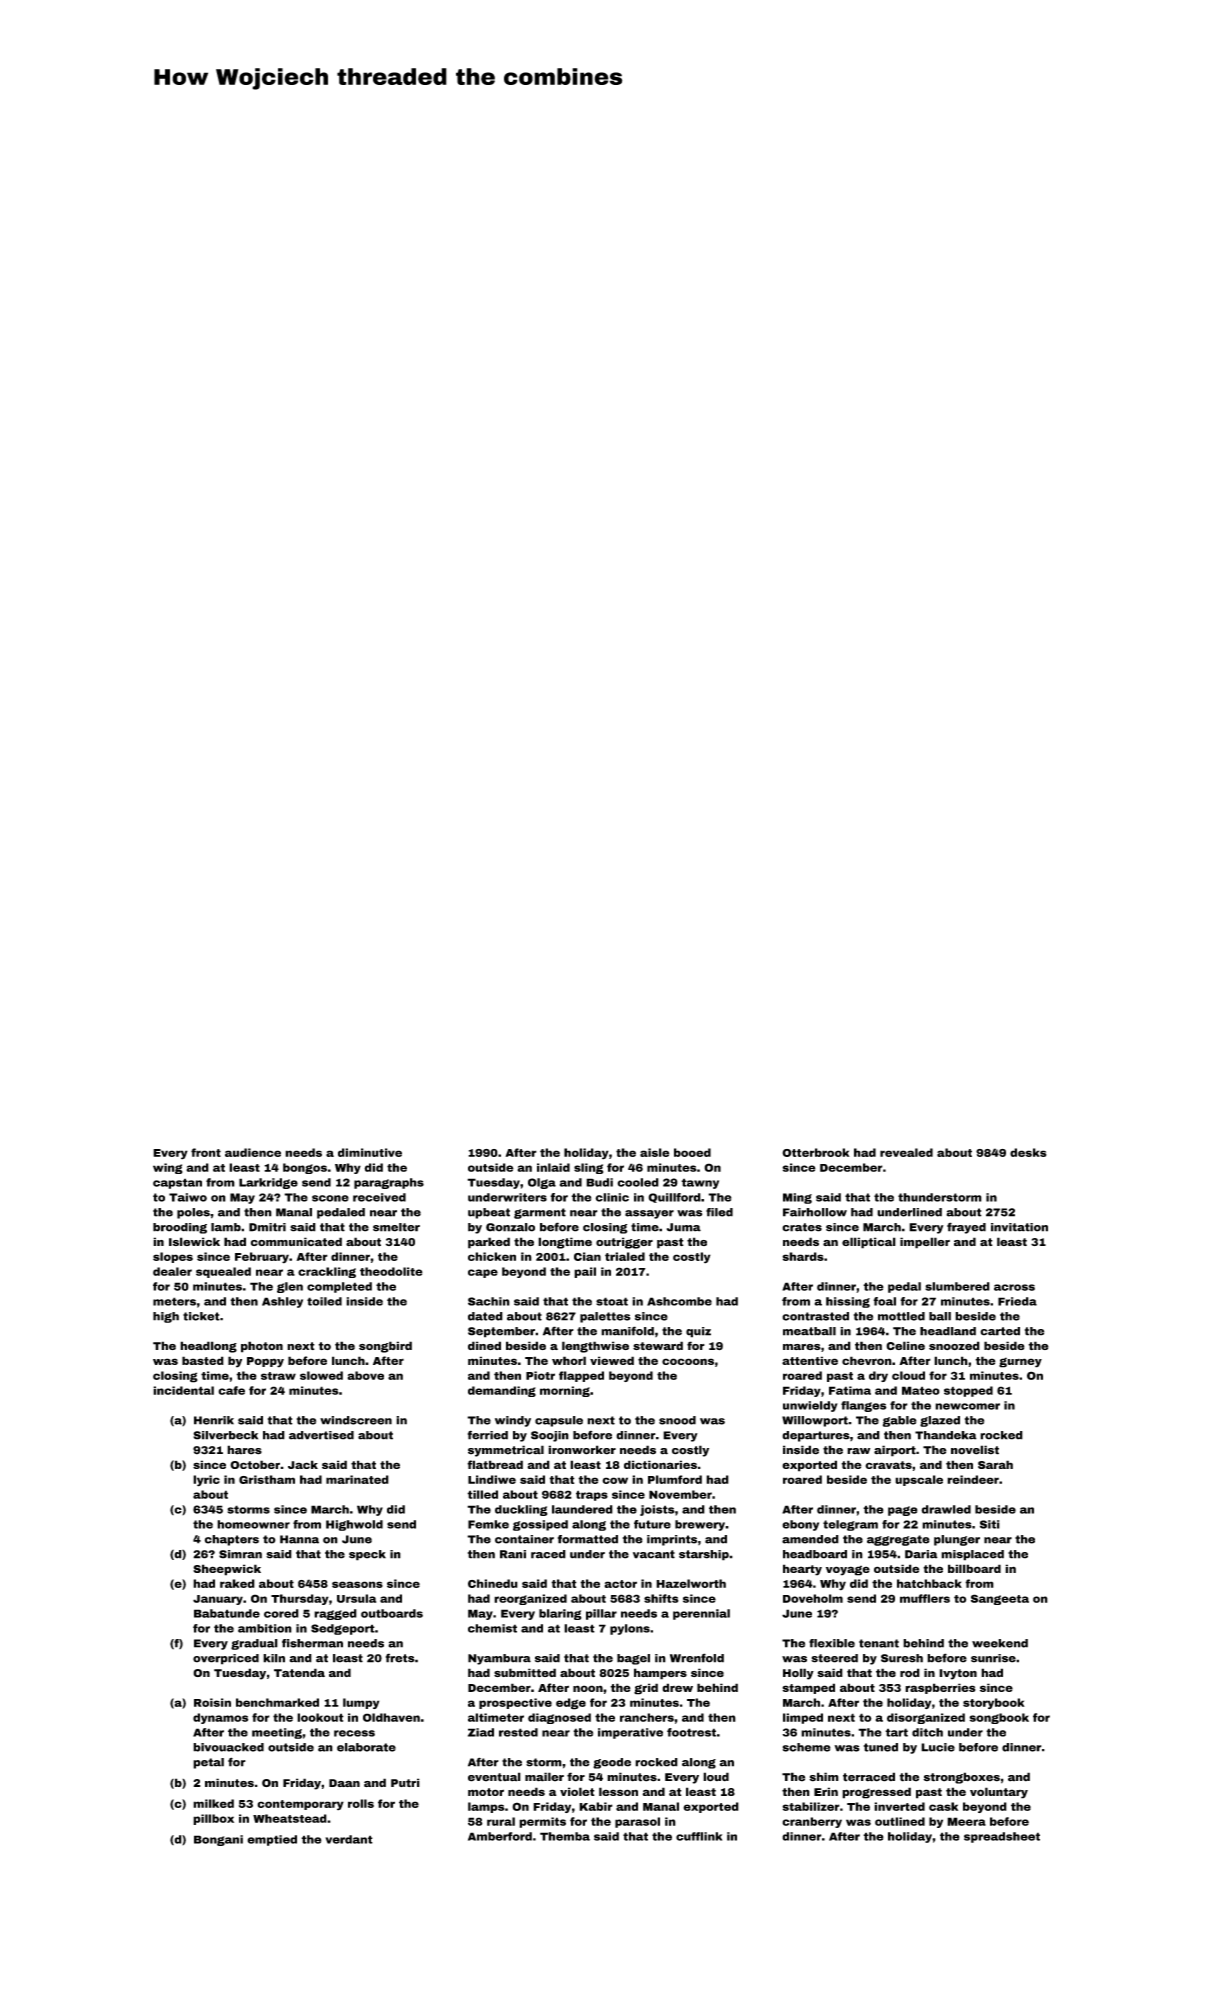 The height and width of the document is (1989, 1207). I want to click on blaring, so click(560, 1614).
